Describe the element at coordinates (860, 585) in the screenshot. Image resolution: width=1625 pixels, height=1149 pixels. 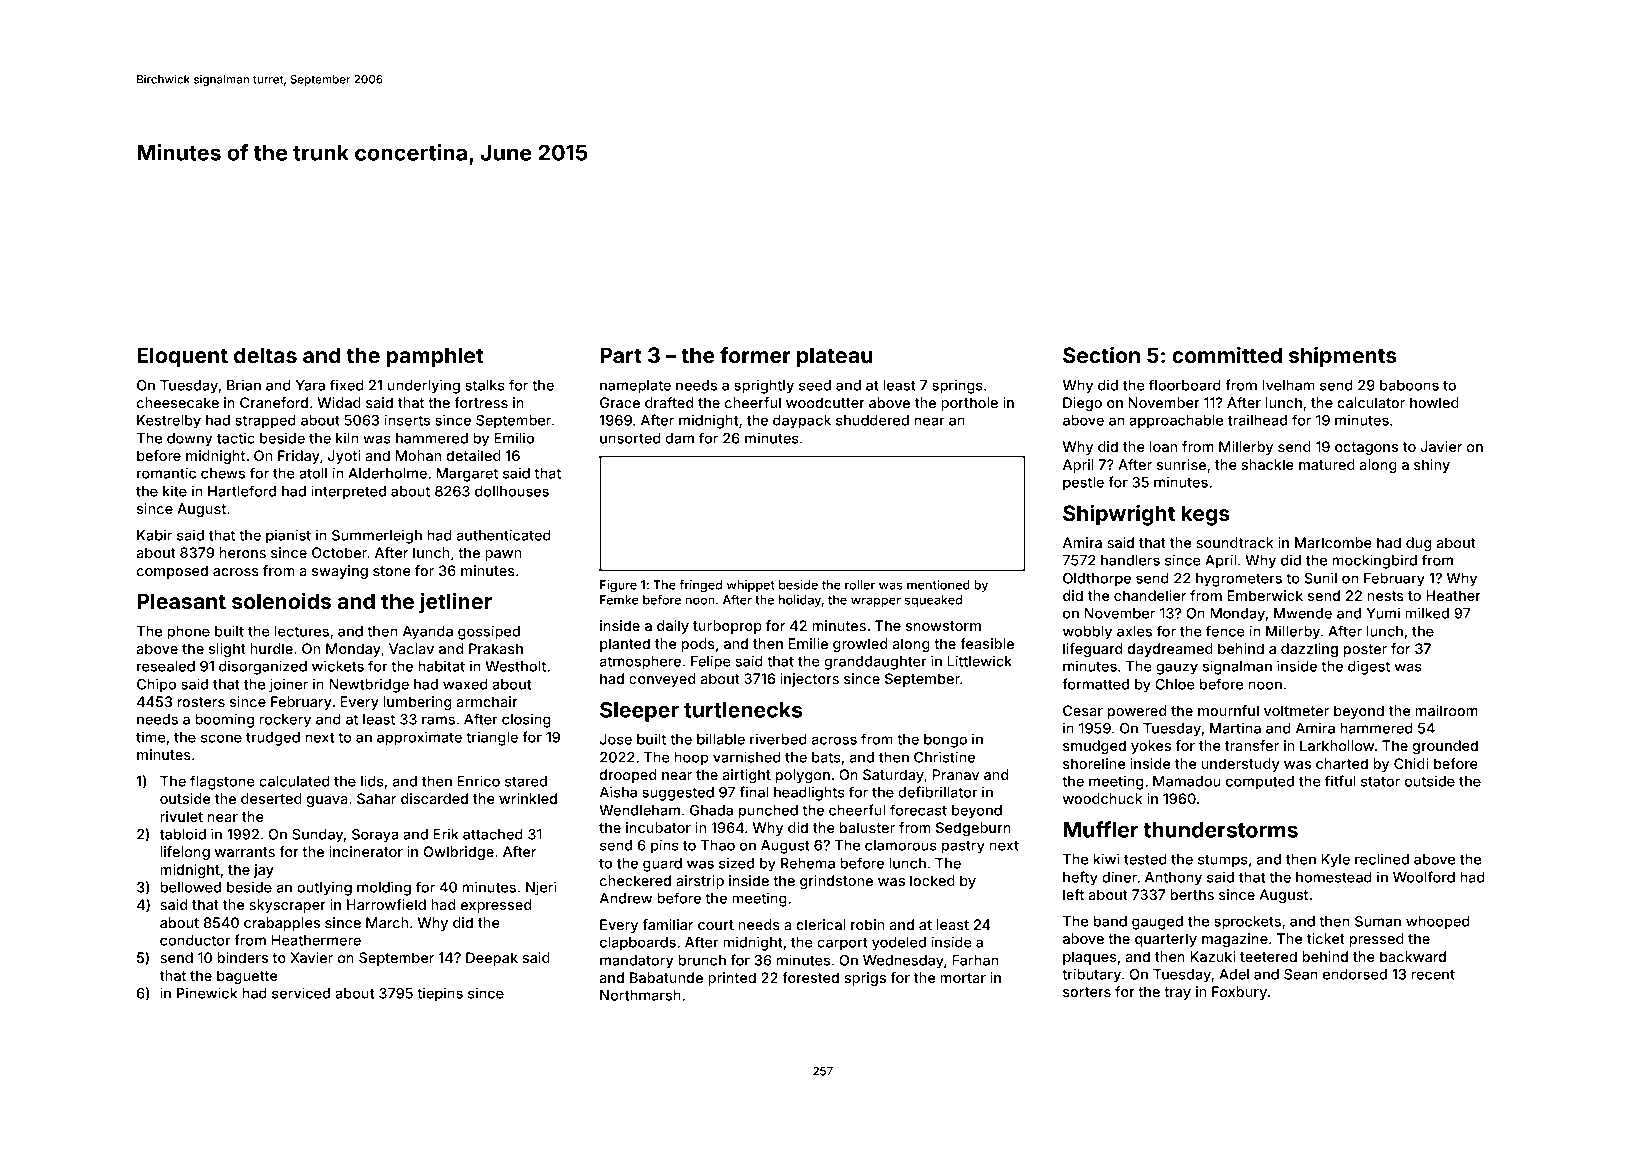
I see `roller` at that location.
